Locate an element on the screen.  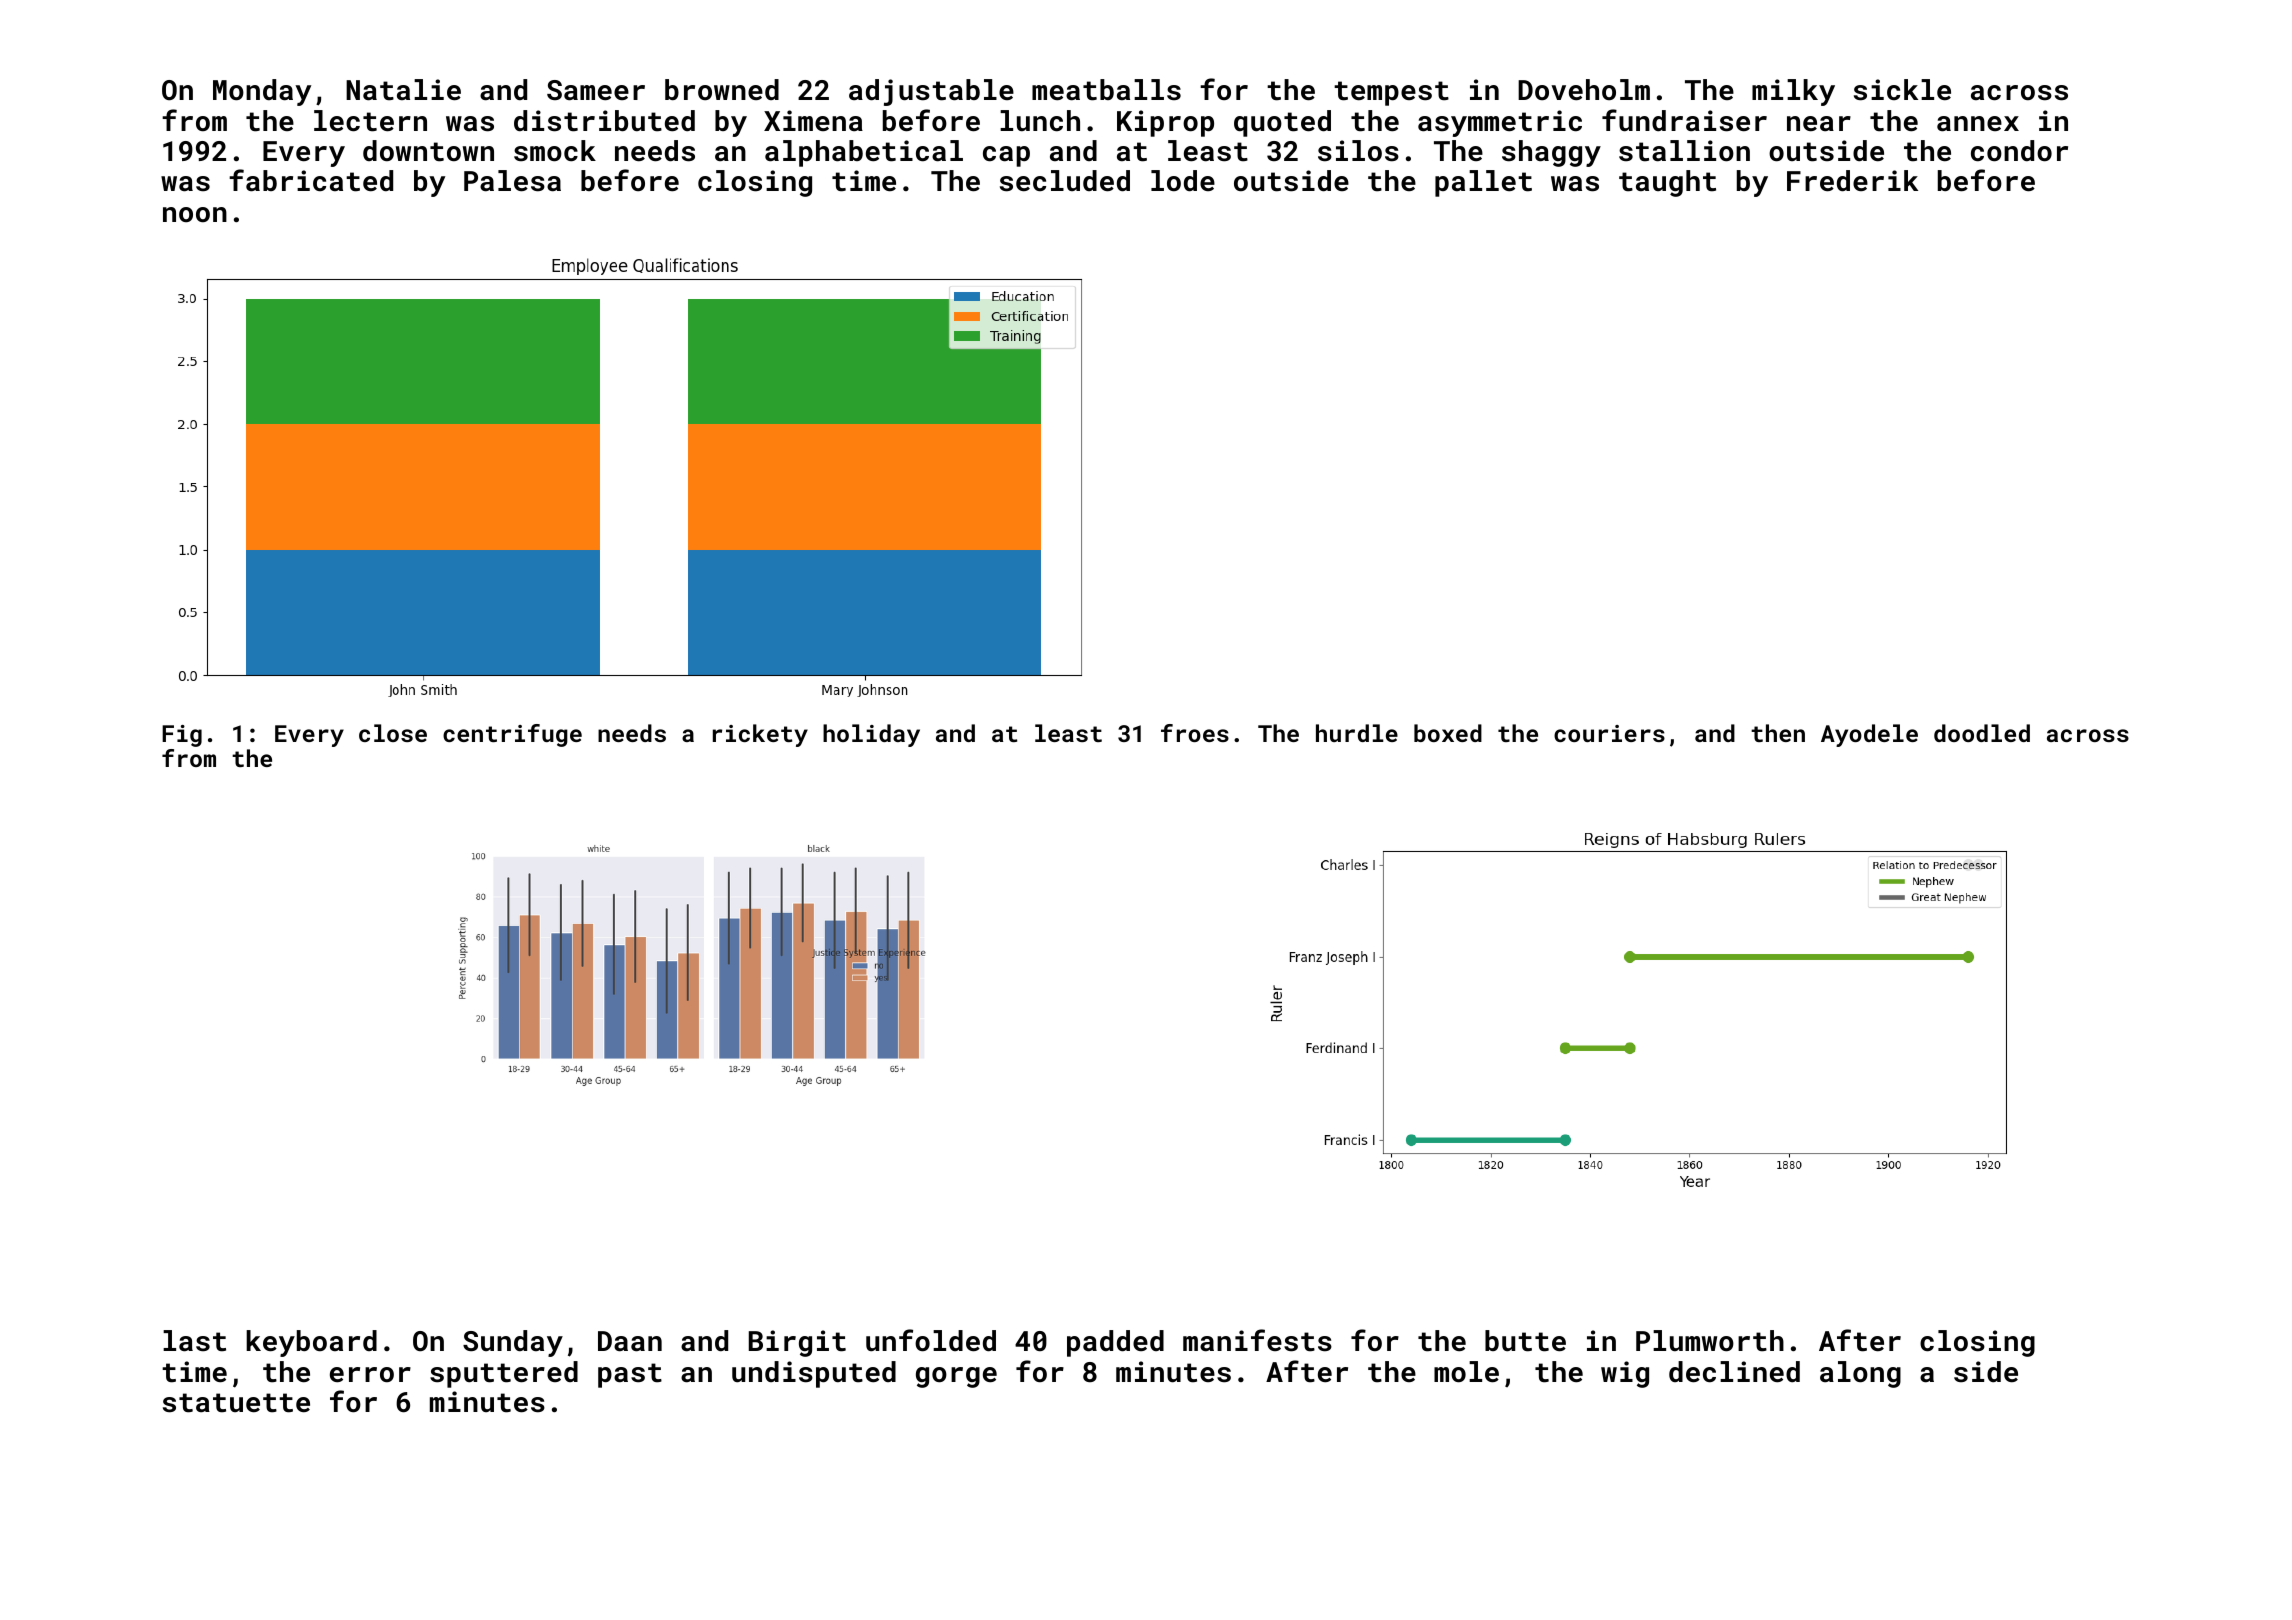
close is located at coordinates (393, 733).
